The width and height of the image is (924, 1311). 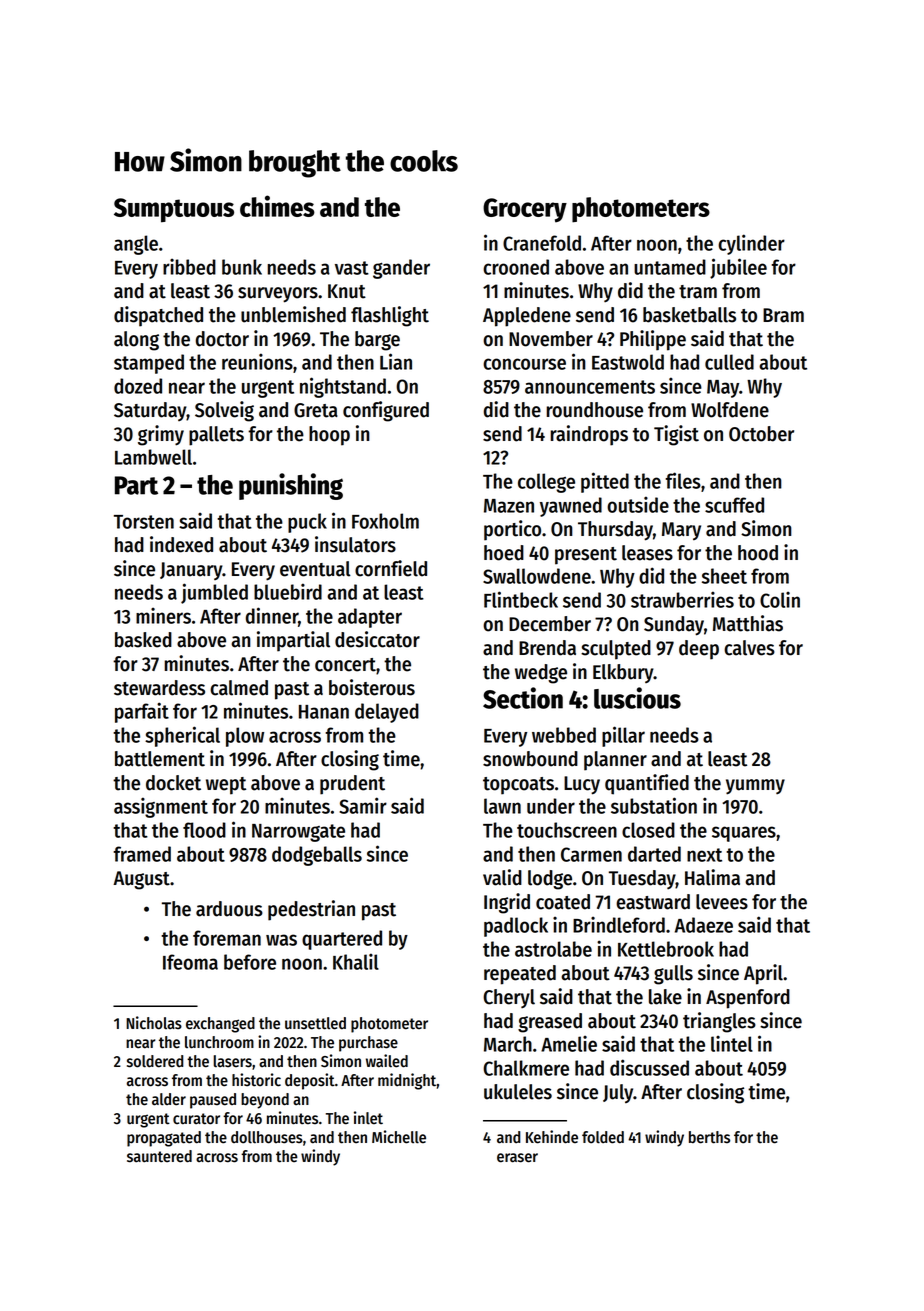 I want to click on culled, so click(x=729, y=362).
